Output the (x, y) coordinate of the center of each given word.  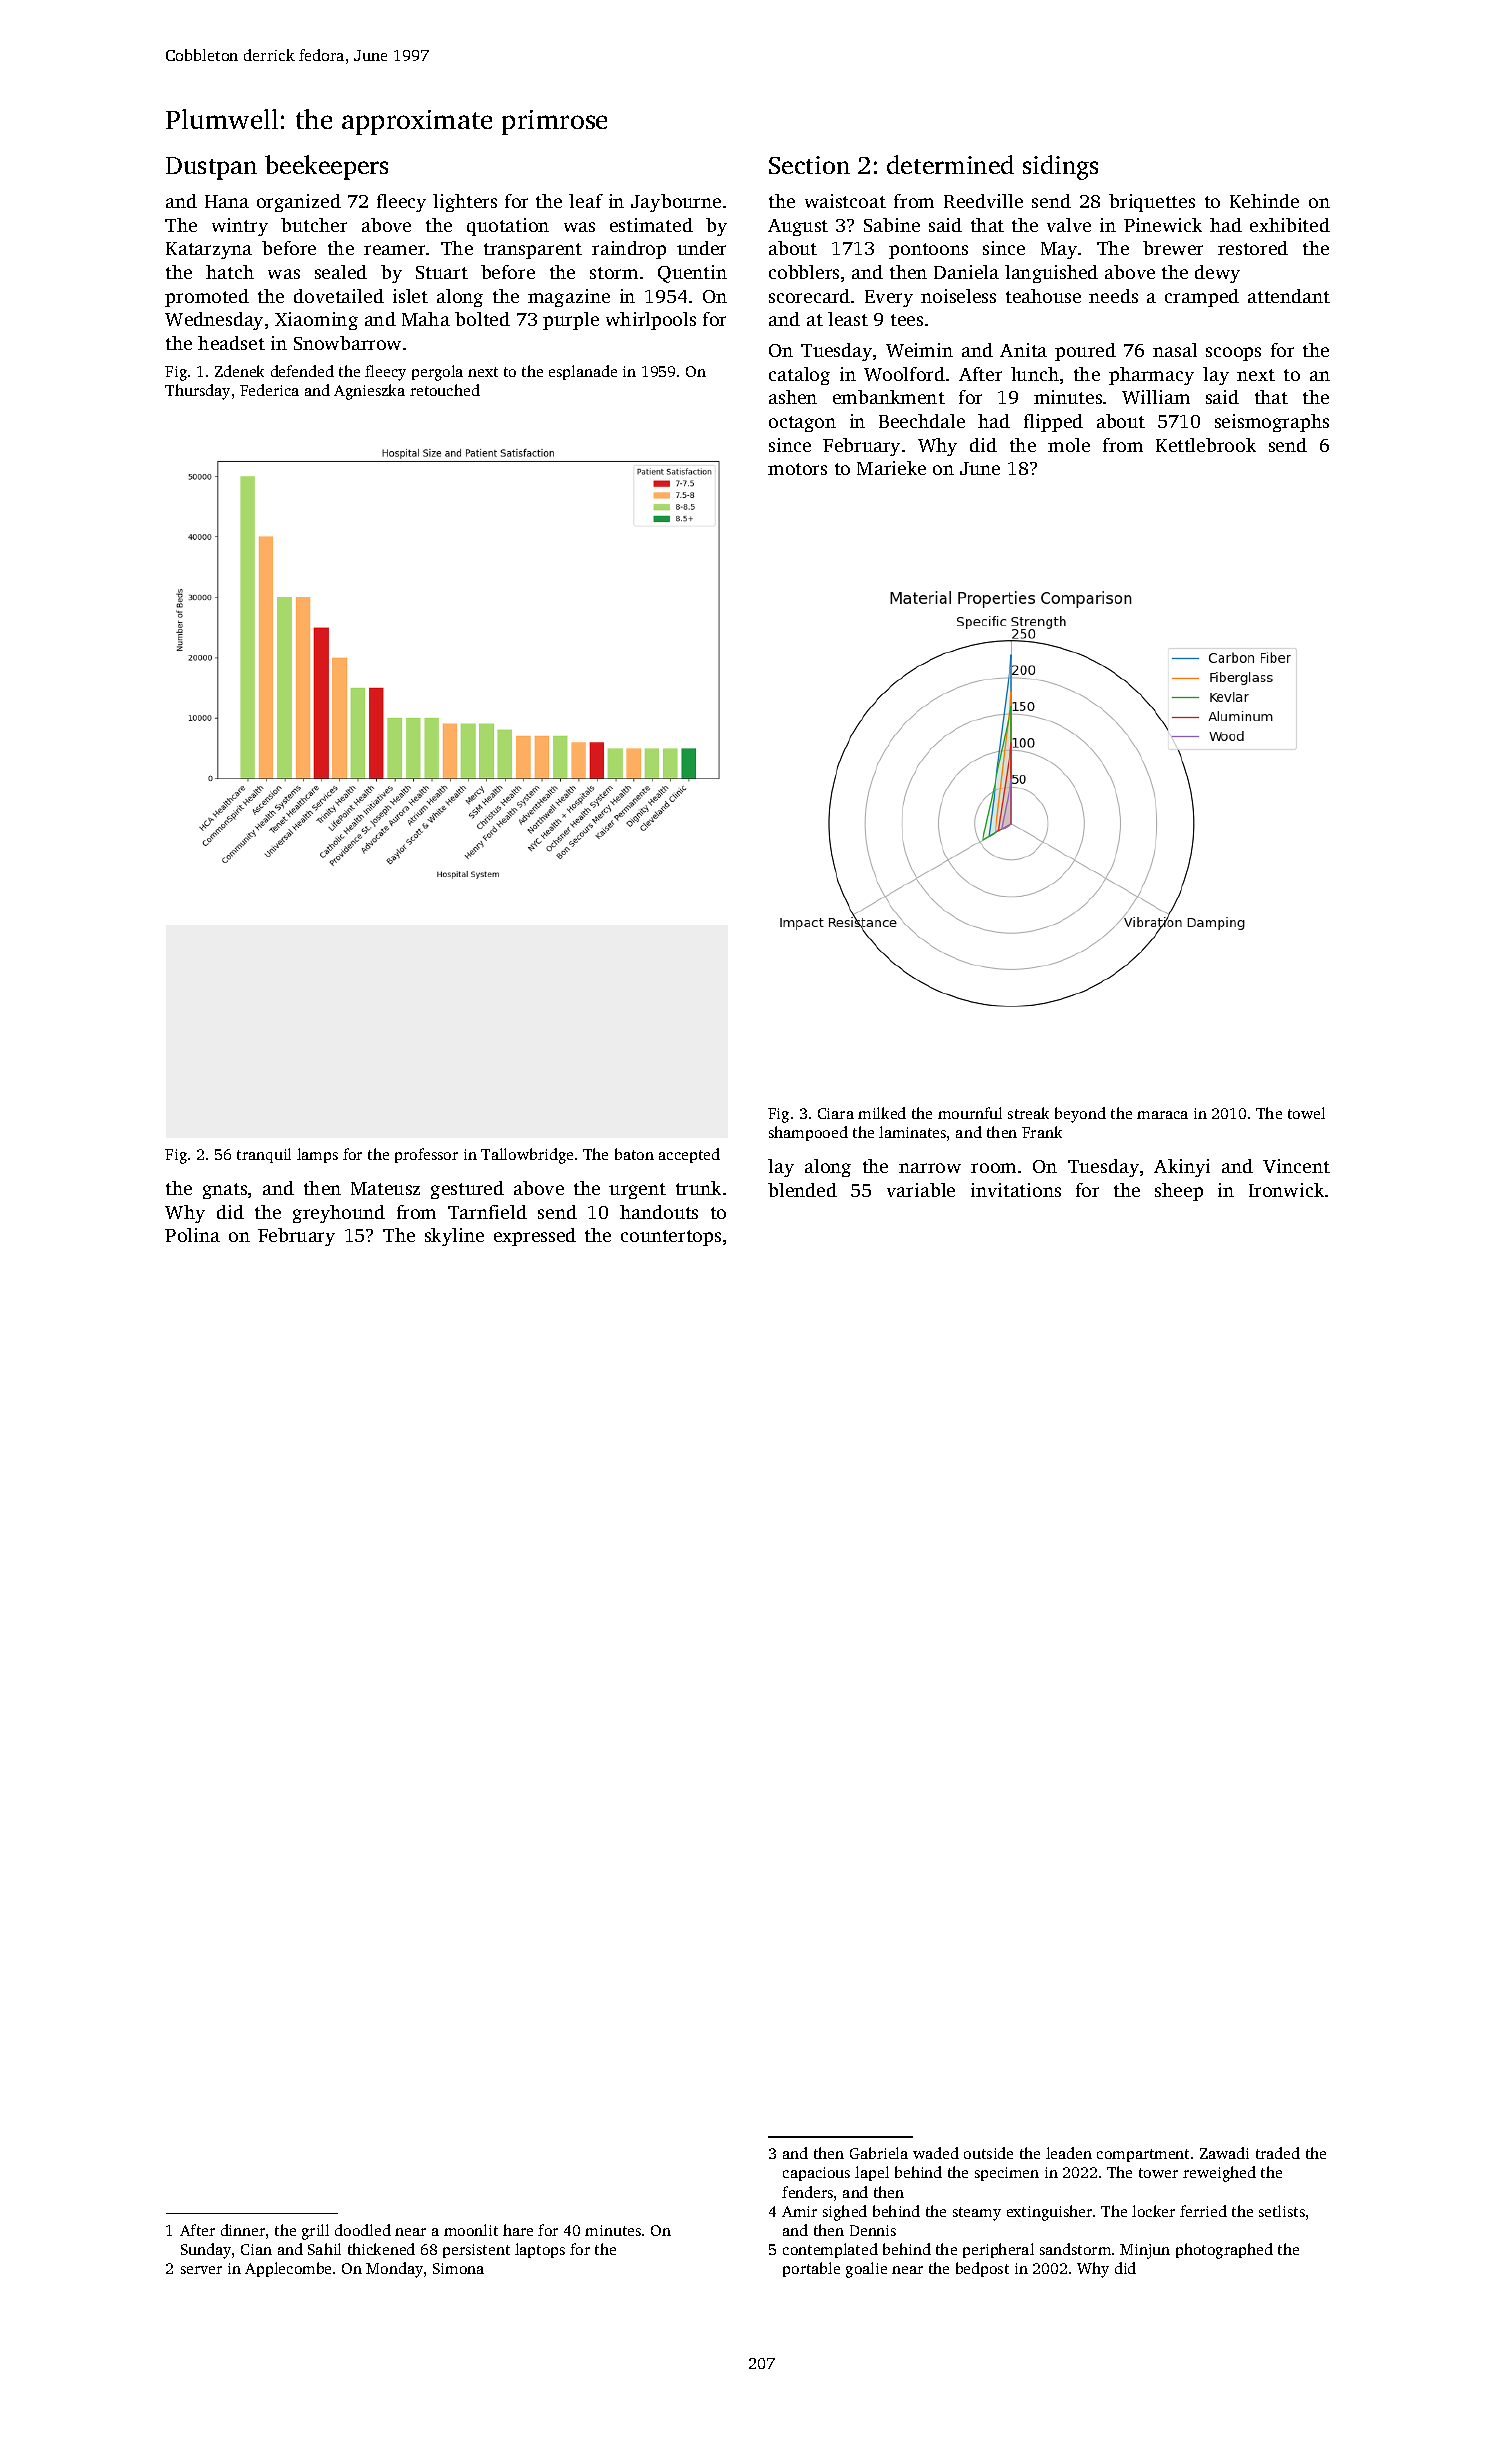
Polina (192, 1235)
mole (1069, 445)
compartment (1143, 2155)
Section (809, 165)
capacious (816, 2174)
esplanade (583, 372)
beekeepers (326, 167)
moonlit (471, 2230)
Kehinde (1264, 201)
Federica (269, 390)
